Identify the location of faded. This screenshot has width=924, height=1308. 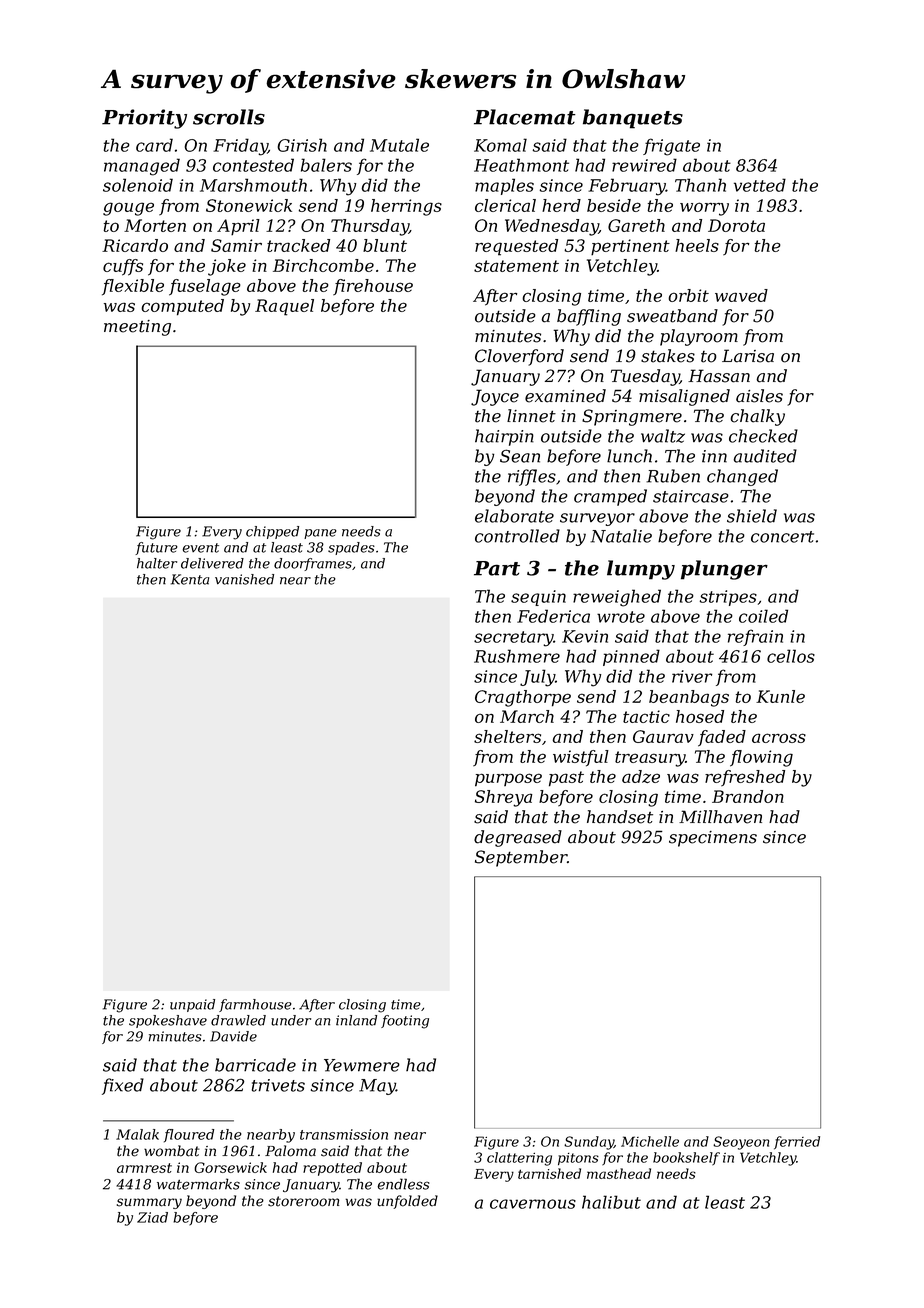
(722, 738).
